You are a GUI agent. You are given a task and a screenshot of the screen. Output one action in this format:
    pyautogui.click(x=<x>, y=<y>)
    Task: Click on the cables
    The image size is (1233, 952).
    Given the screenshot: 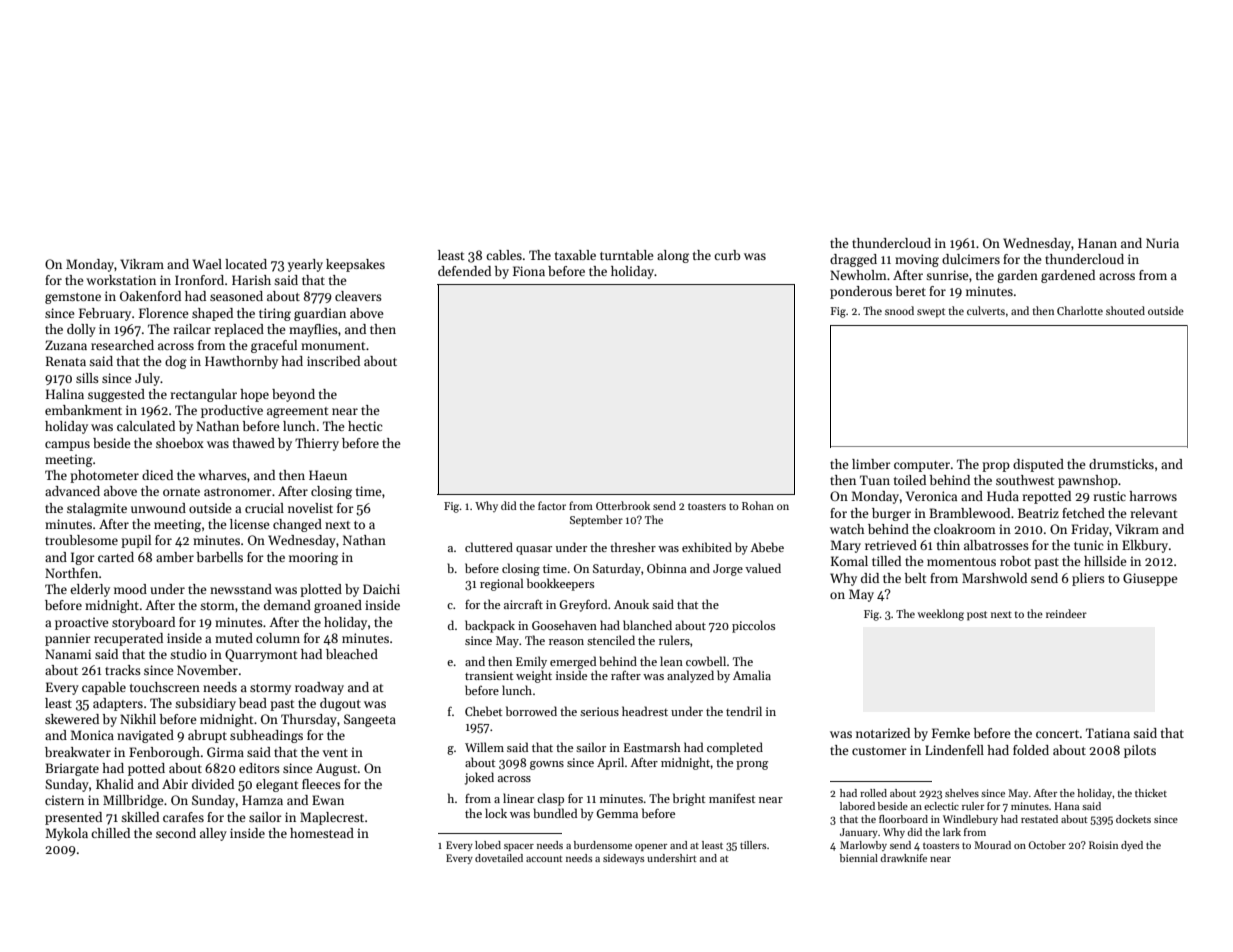 What is the action you would take?
    pyautogui.click(x=504, y=255)
